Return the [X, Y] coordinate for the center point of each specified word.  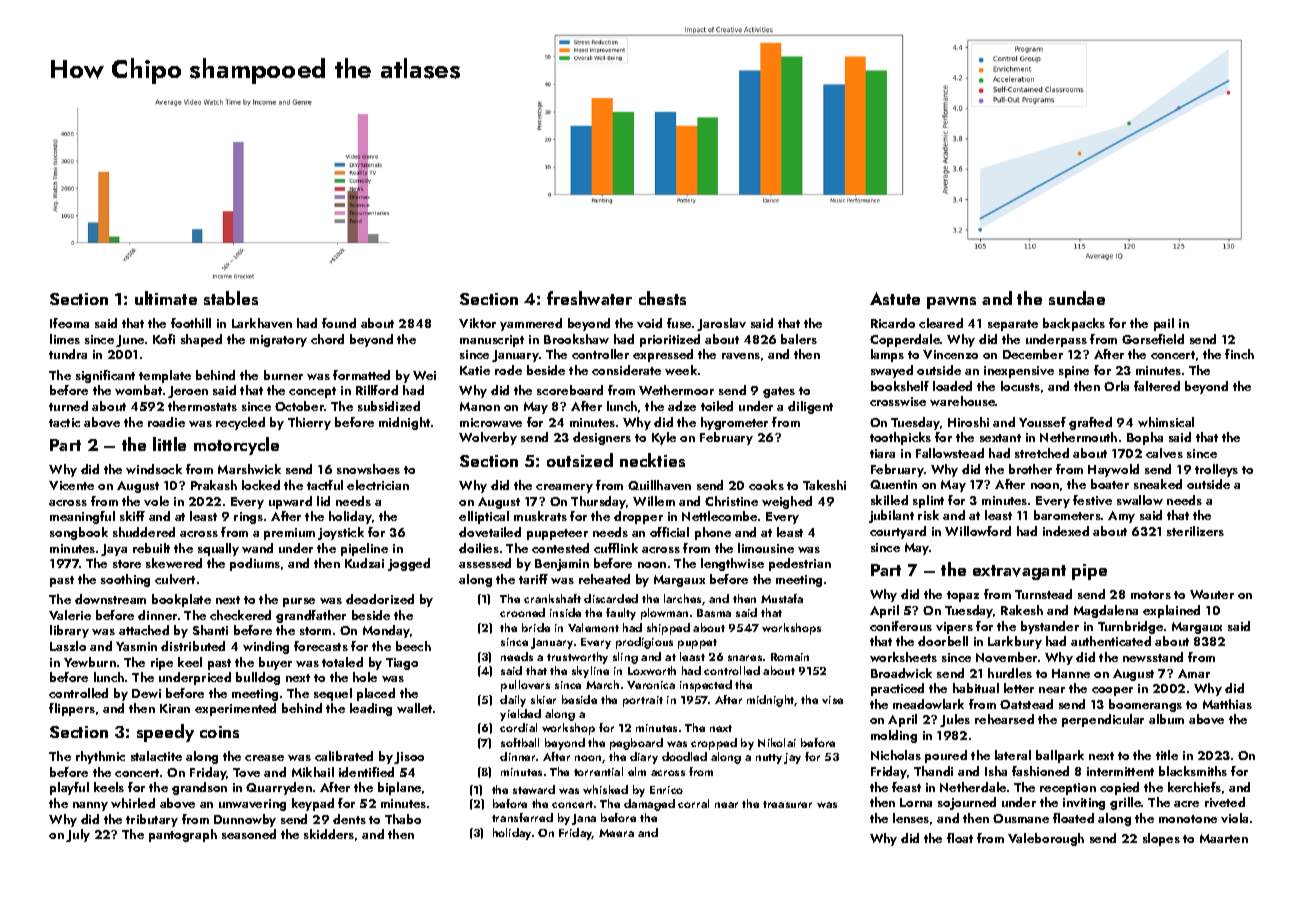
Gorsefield [1153, 339]
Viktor [477, 323]
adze [682, 406]
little [169, 444]
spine [1074, 372]
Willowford [978, 531]
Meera [616, 833]
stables [231, 298]
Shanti [210, 630]
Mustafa [782, 598]
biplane [399, 788]
